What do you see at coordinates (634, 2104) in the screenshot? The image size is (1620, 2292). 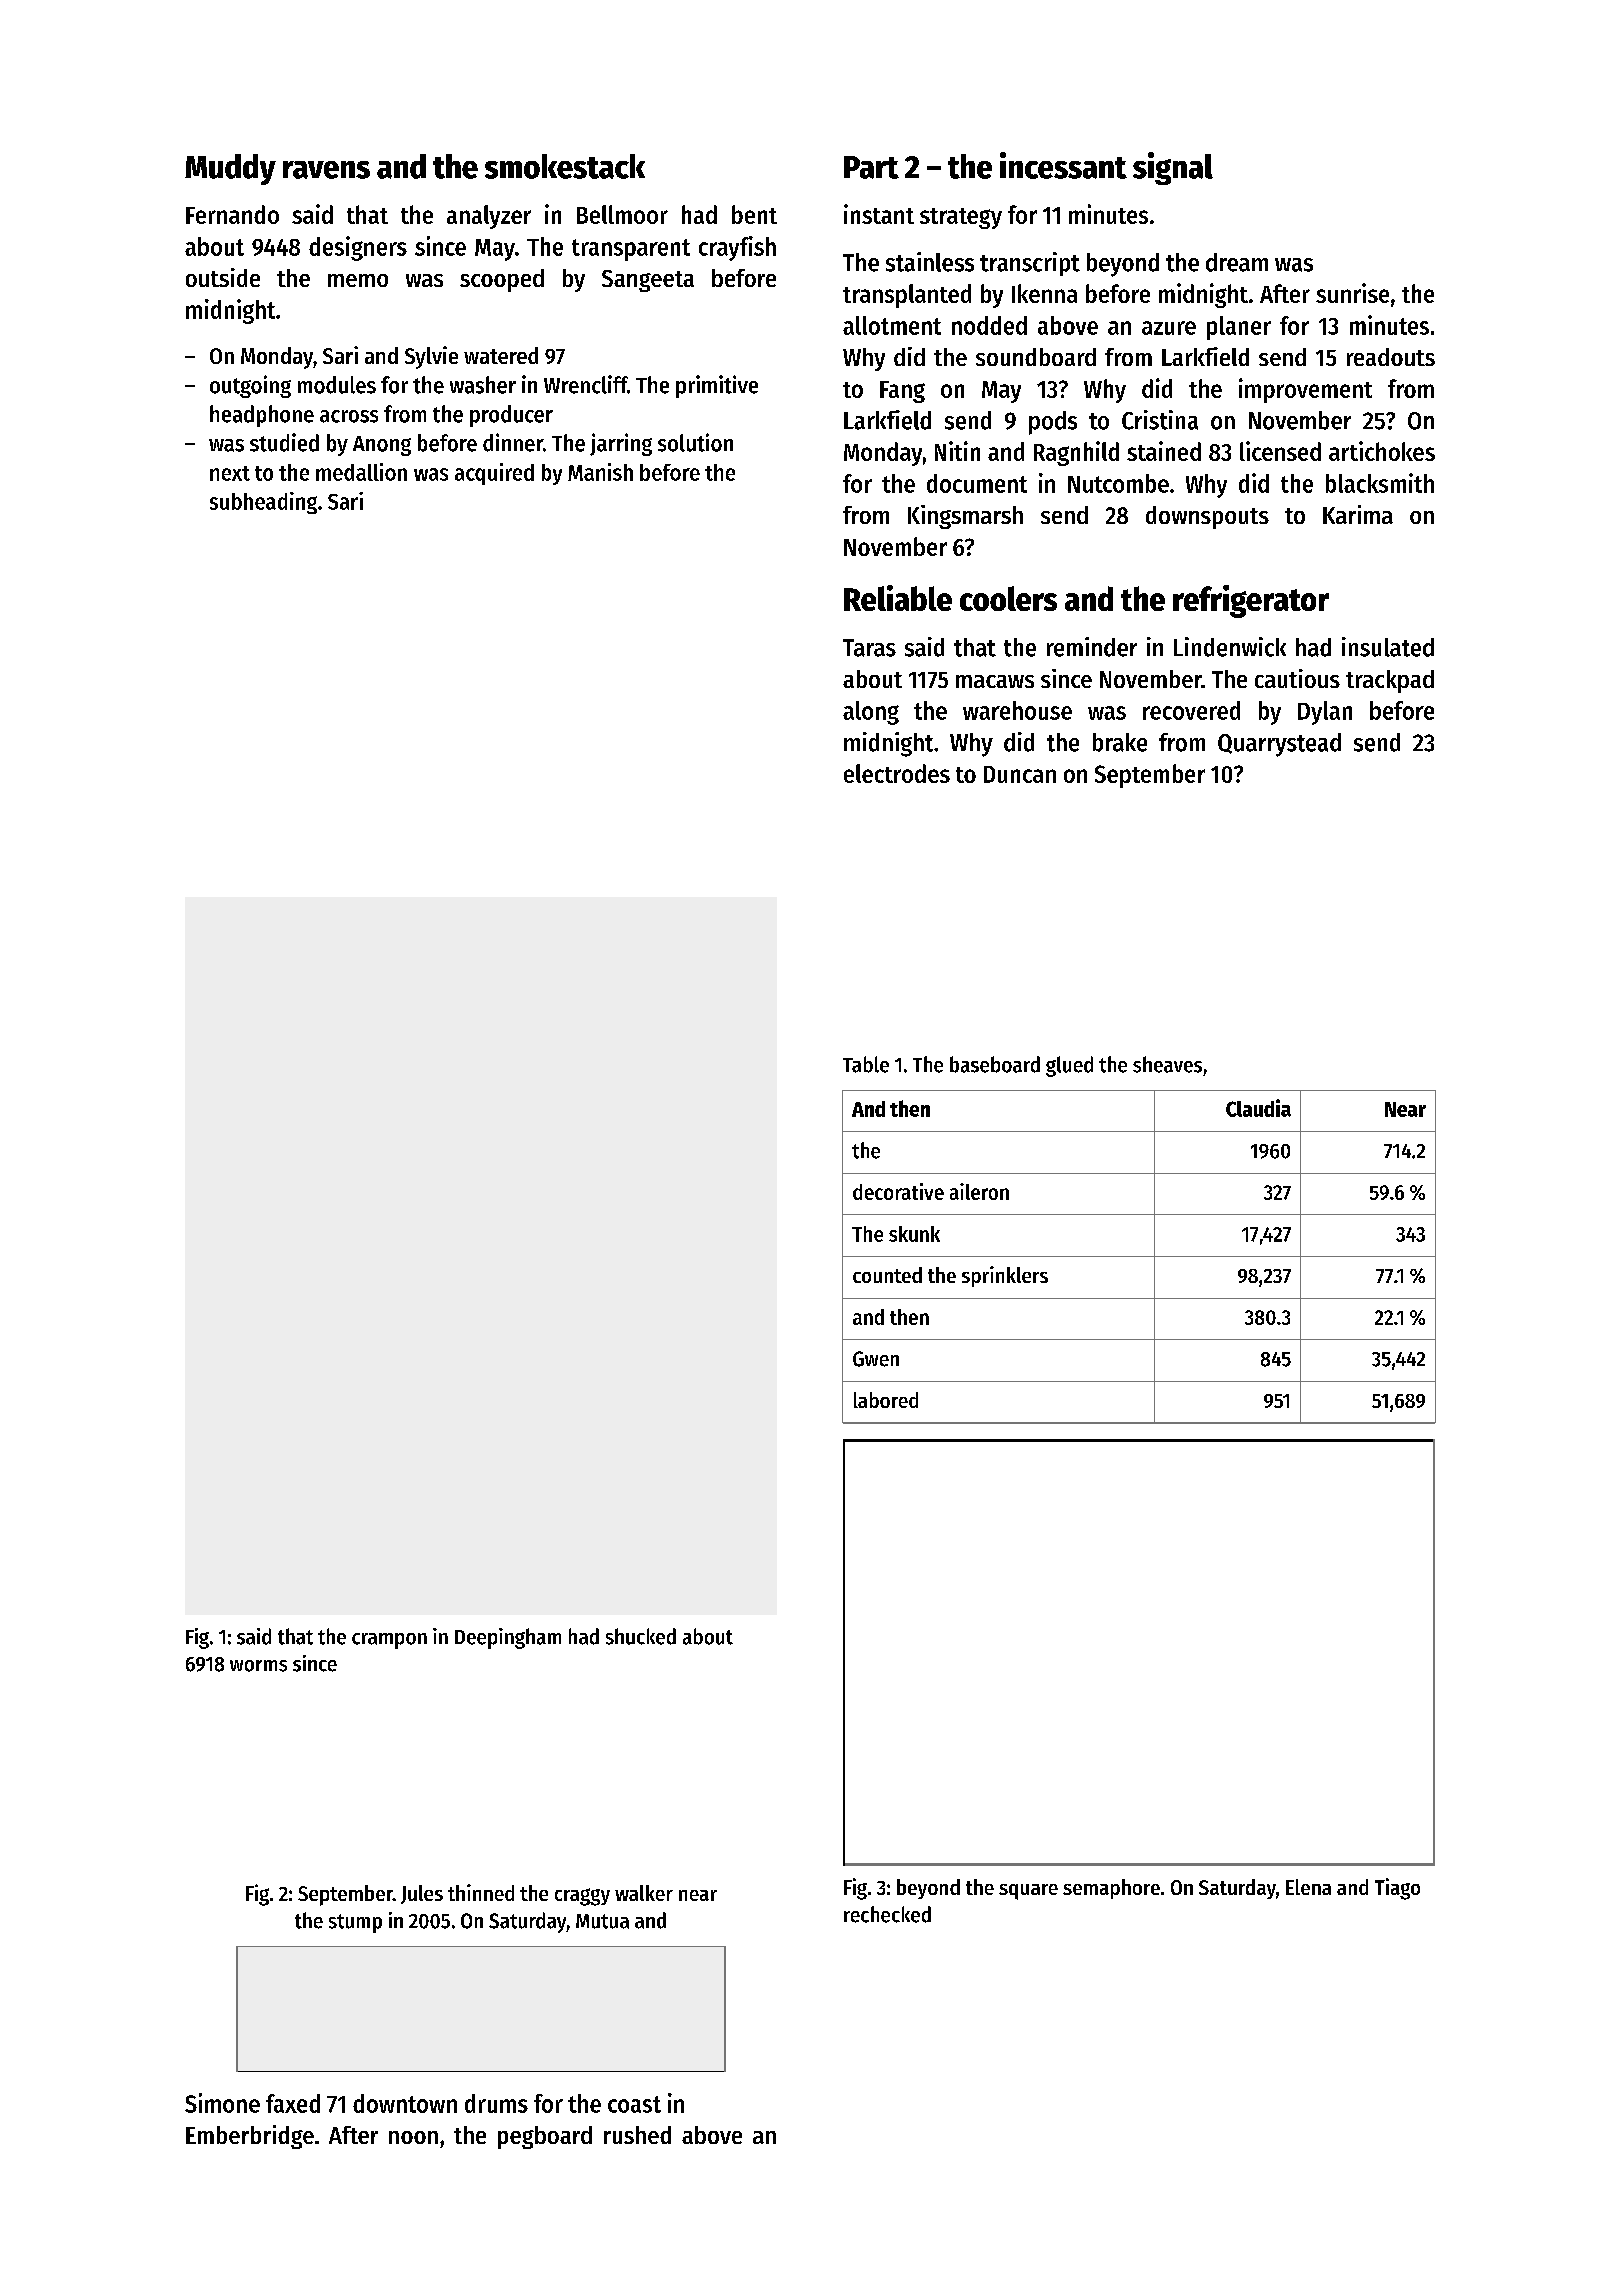 I see `coast` at bounding box center [634, 2104].
